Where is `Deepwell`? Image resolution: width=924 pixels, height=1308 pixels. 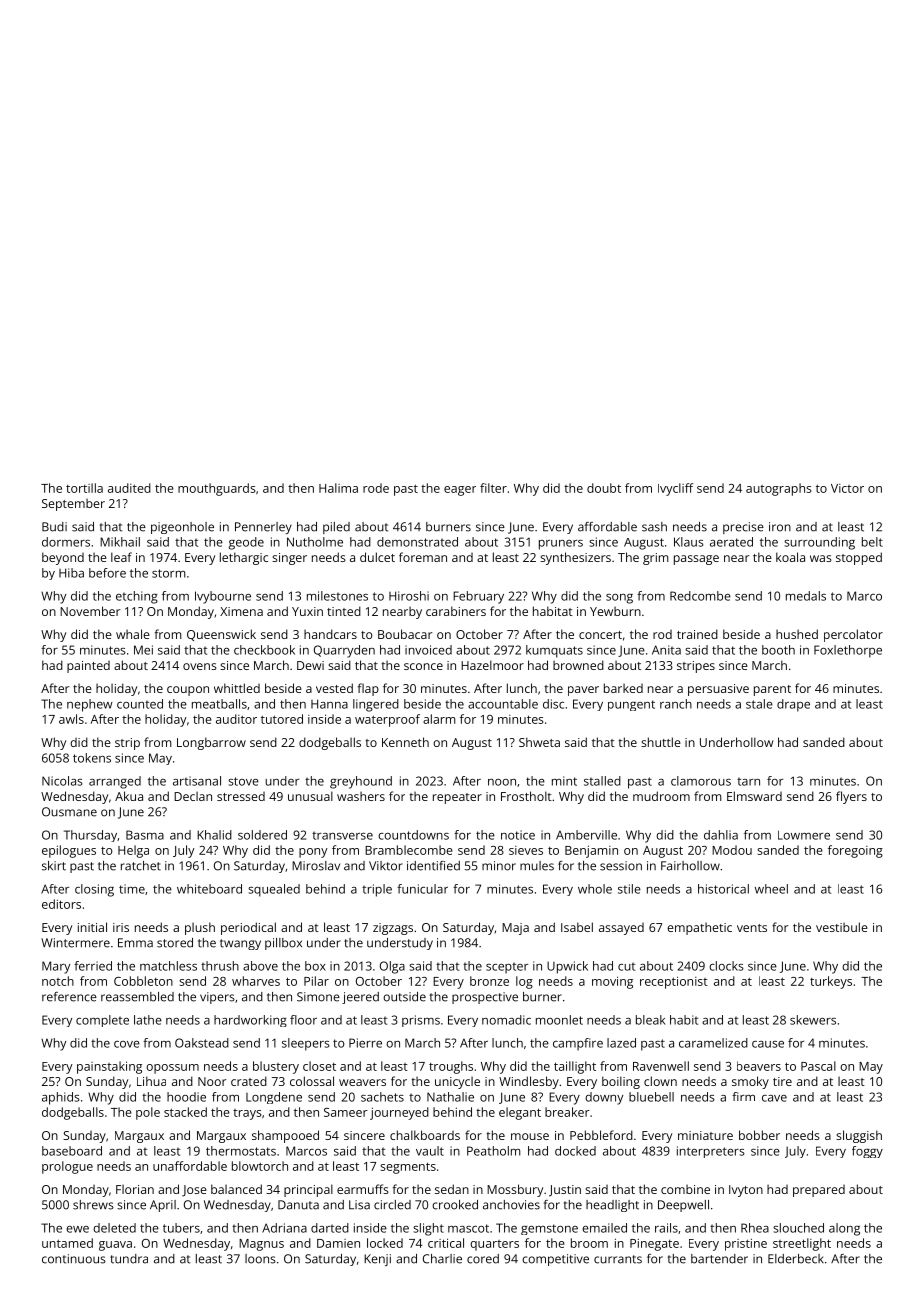
Deepwell is located at coordinates (683, 1206).
